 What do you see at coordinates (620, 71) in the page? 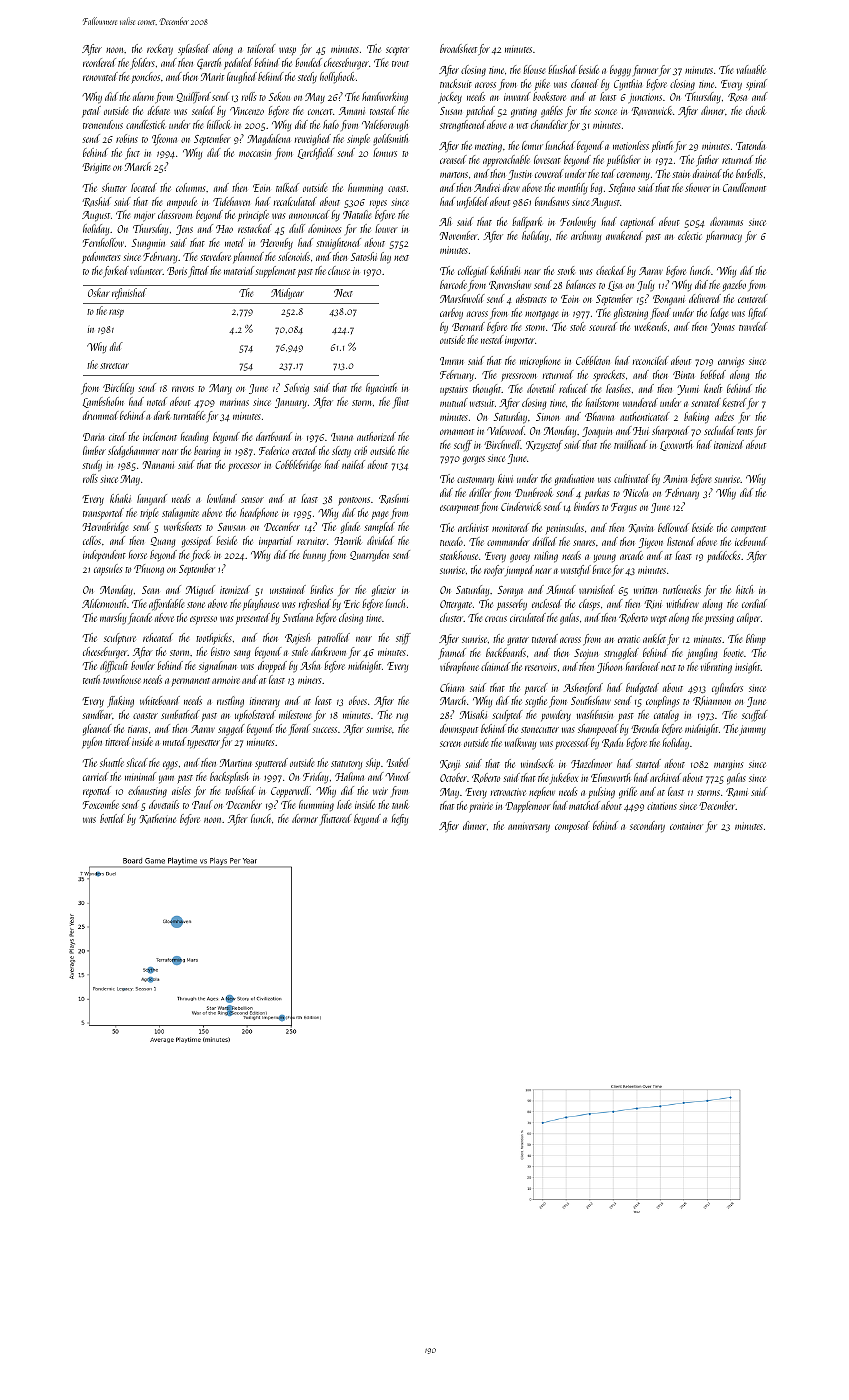
I see `boggy` at bounding box center [620, 71].
